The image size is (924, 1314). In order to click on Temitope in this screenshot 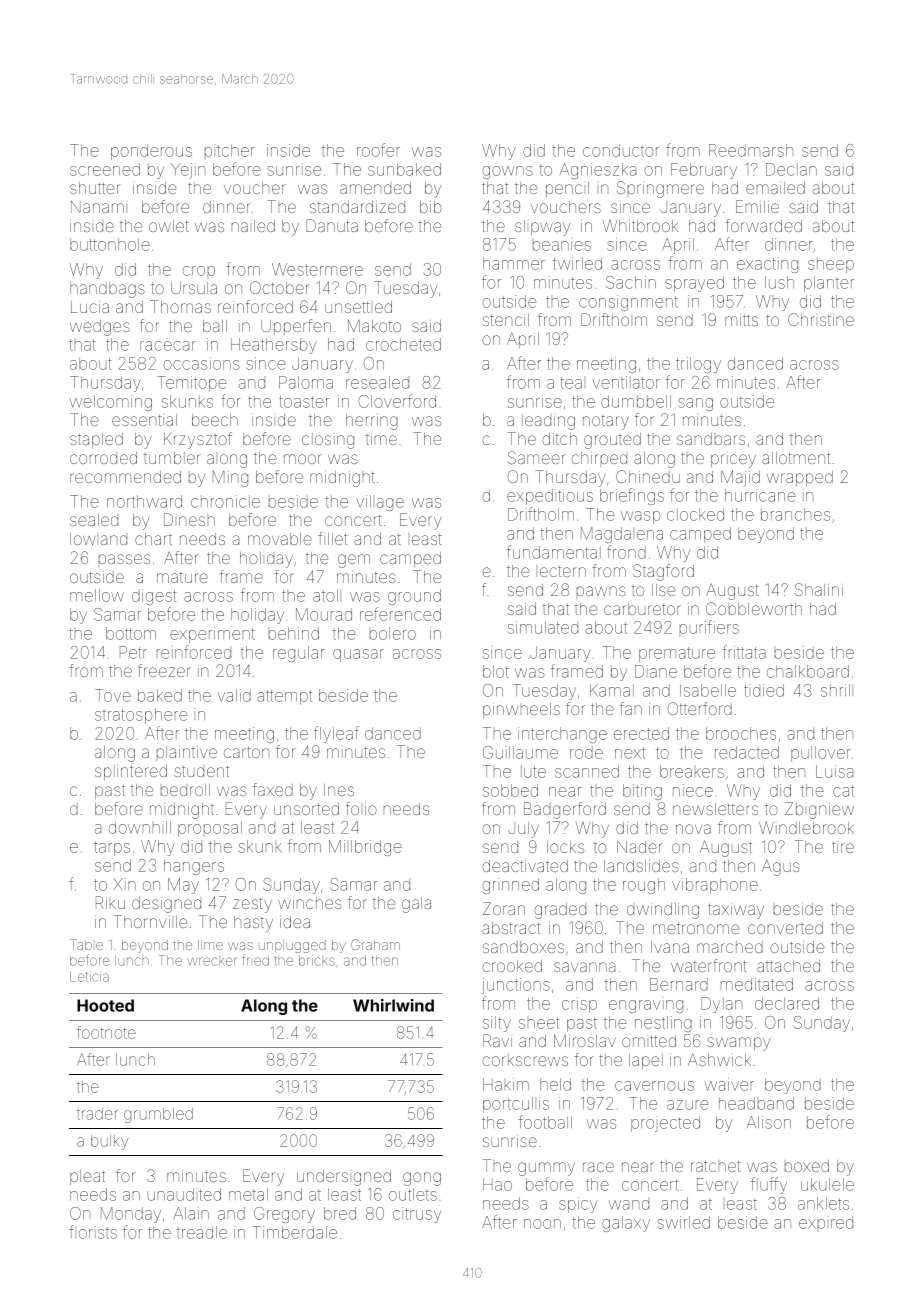, I will do `click(191, 384)`.
